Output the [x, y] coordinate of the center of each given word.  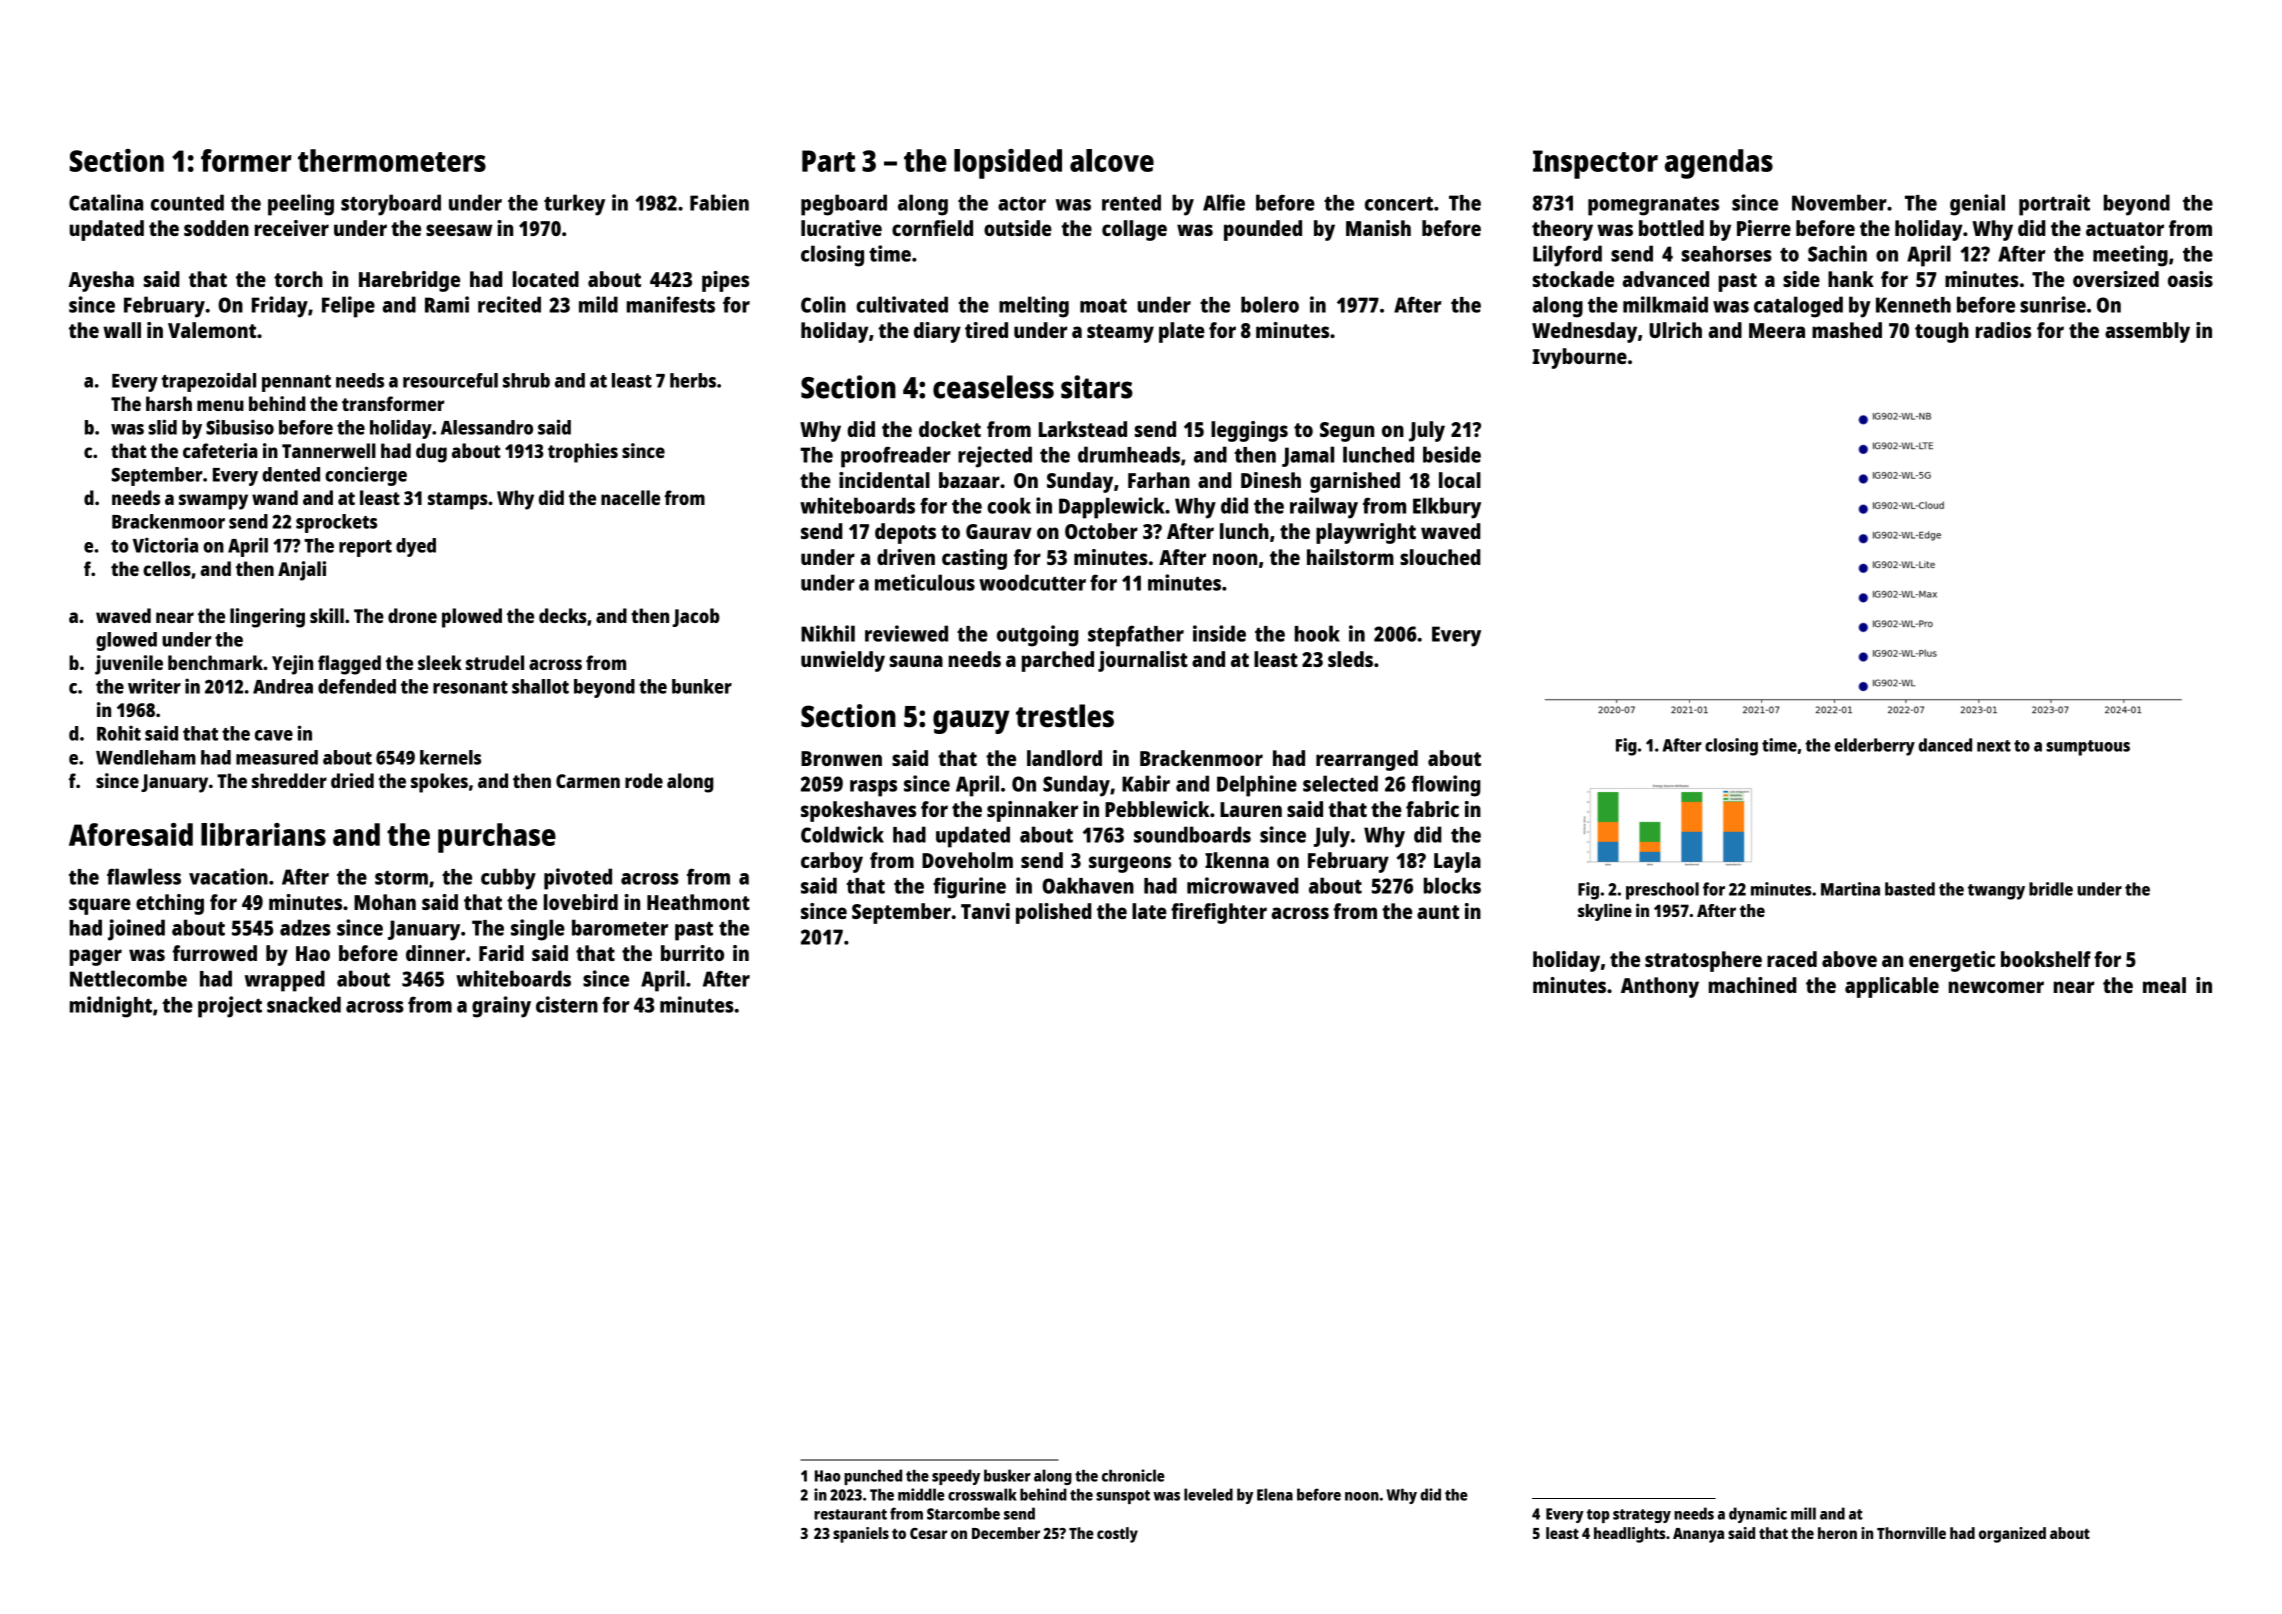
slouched [1440, 557]
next [1994, 746]
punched [873, 1477]
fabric [1432, 809]
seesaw [459, 230]
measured [277, 757]
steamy [1120, 333]
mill [1803, 1513]
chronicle [1133, 1475]
